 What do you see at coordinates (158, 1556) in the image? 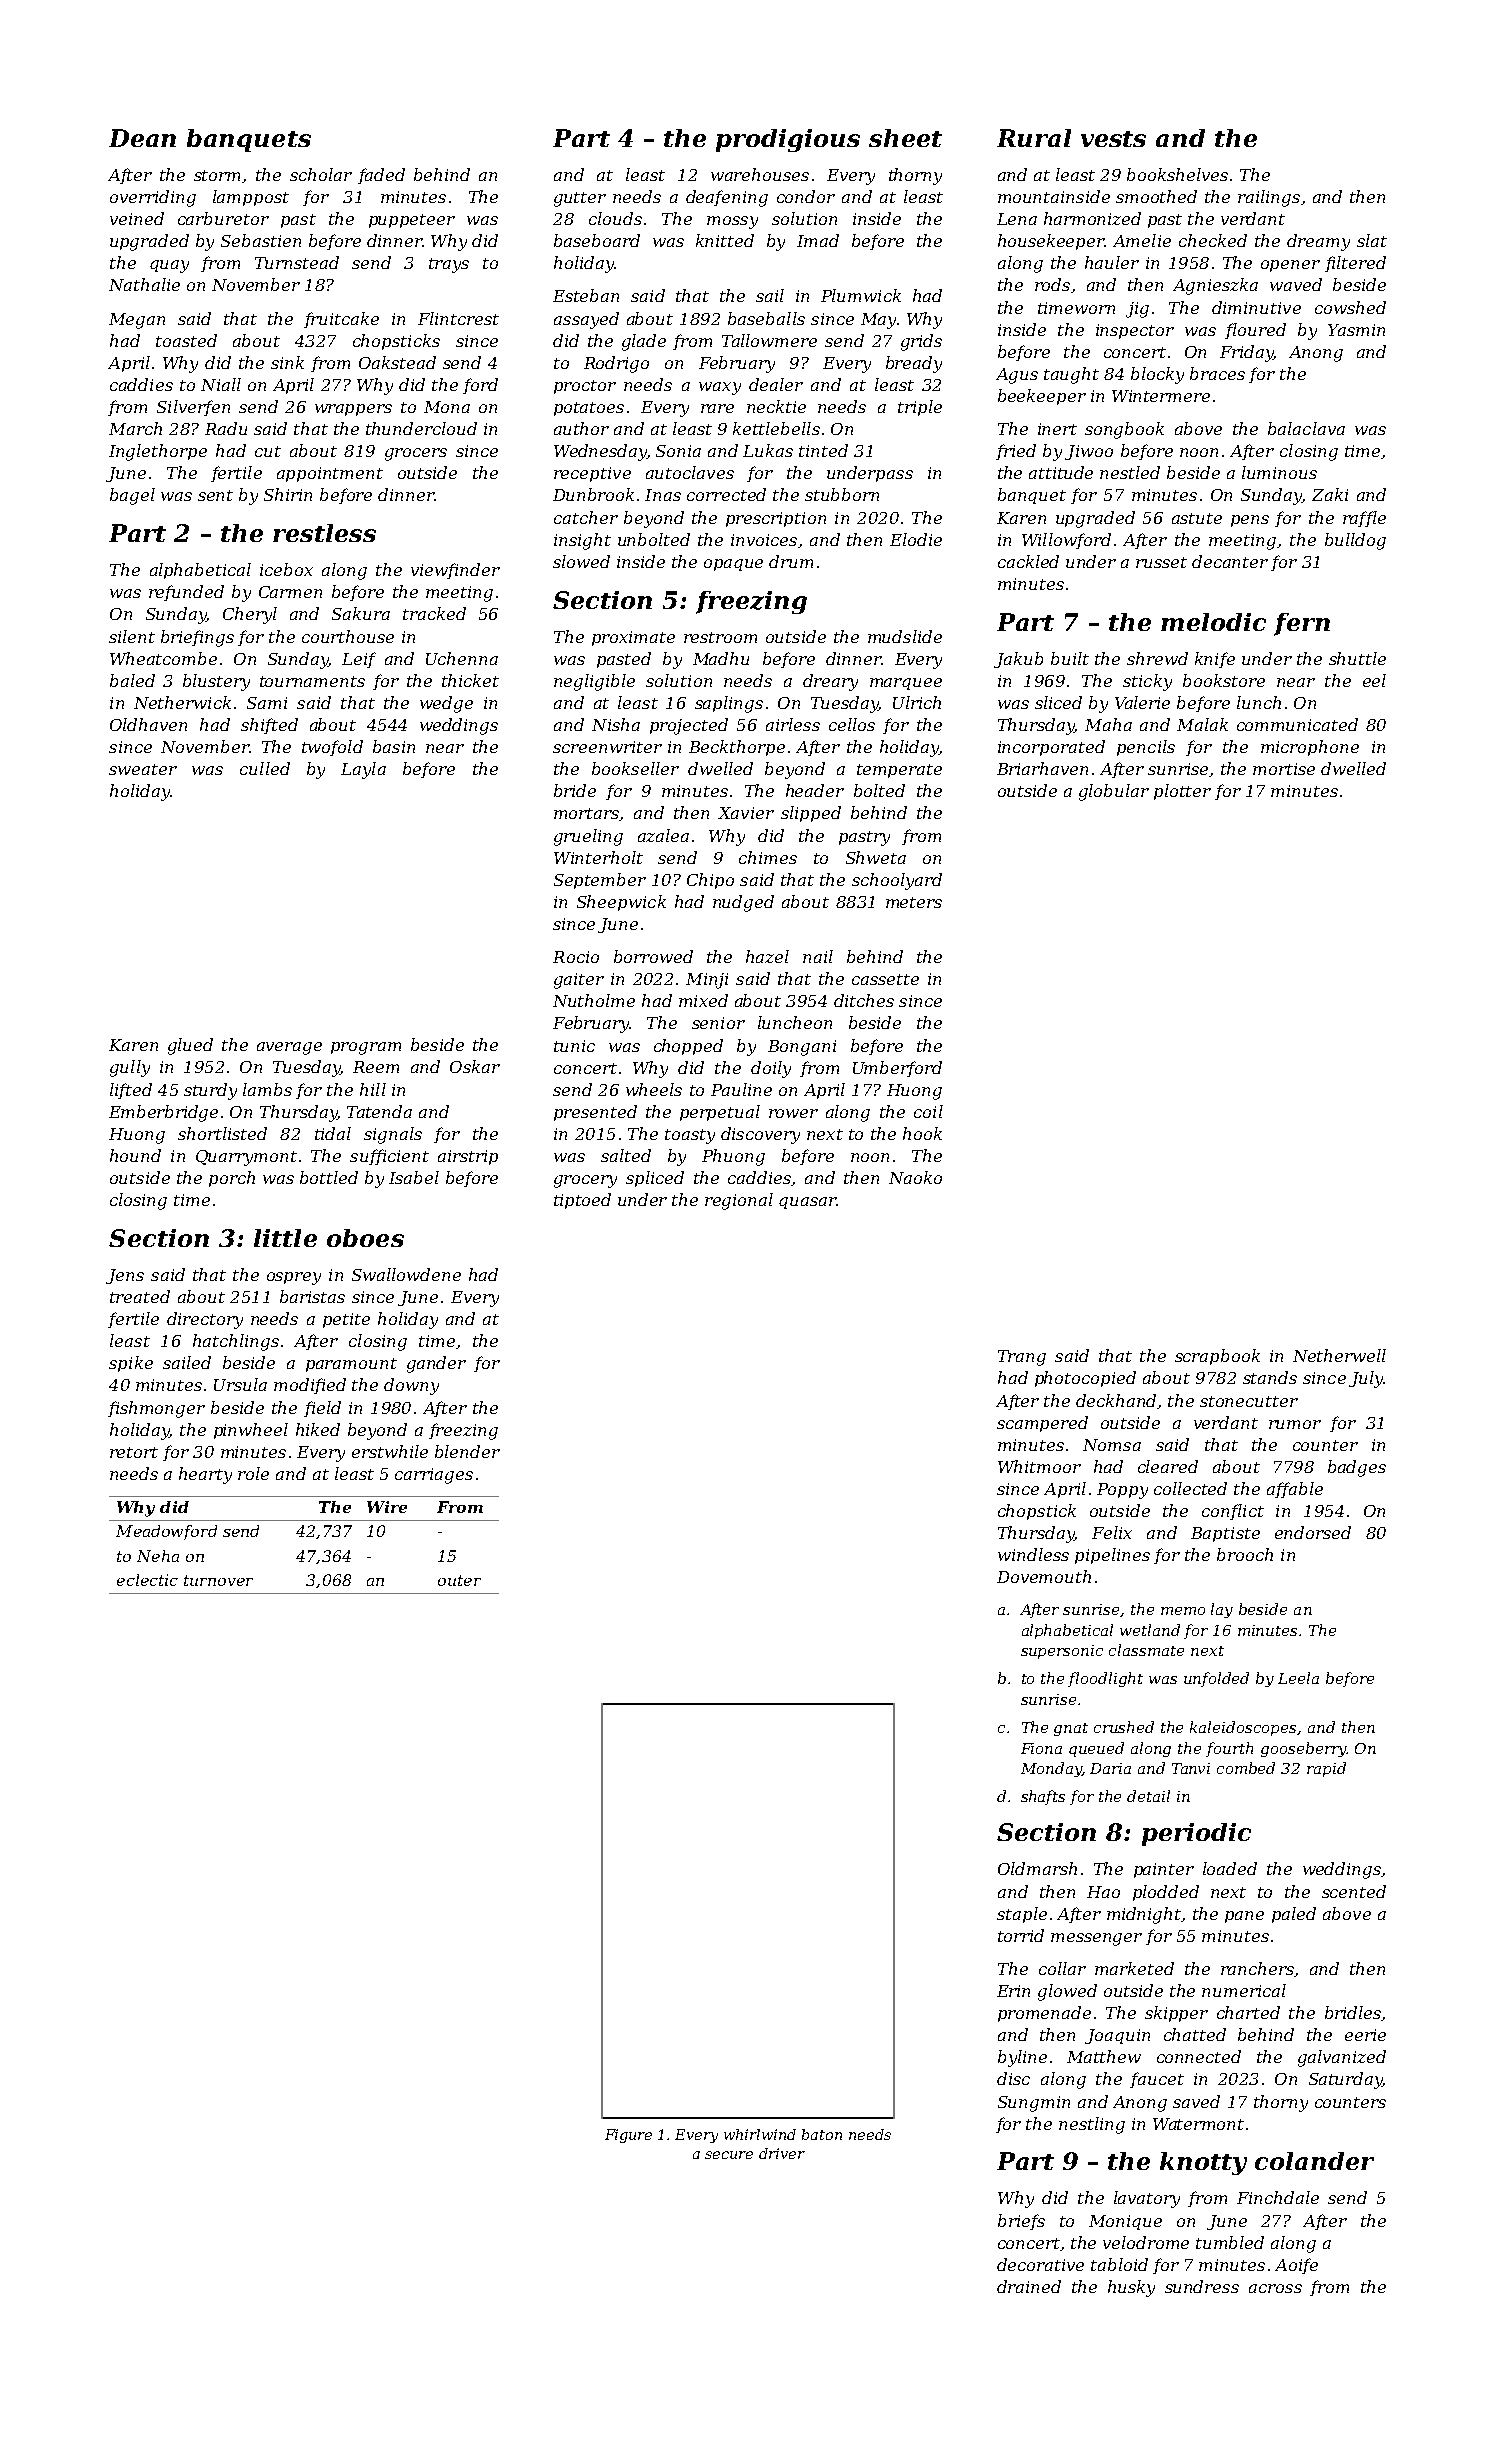
I see `Neha` at bounding box center [158, 1556].
